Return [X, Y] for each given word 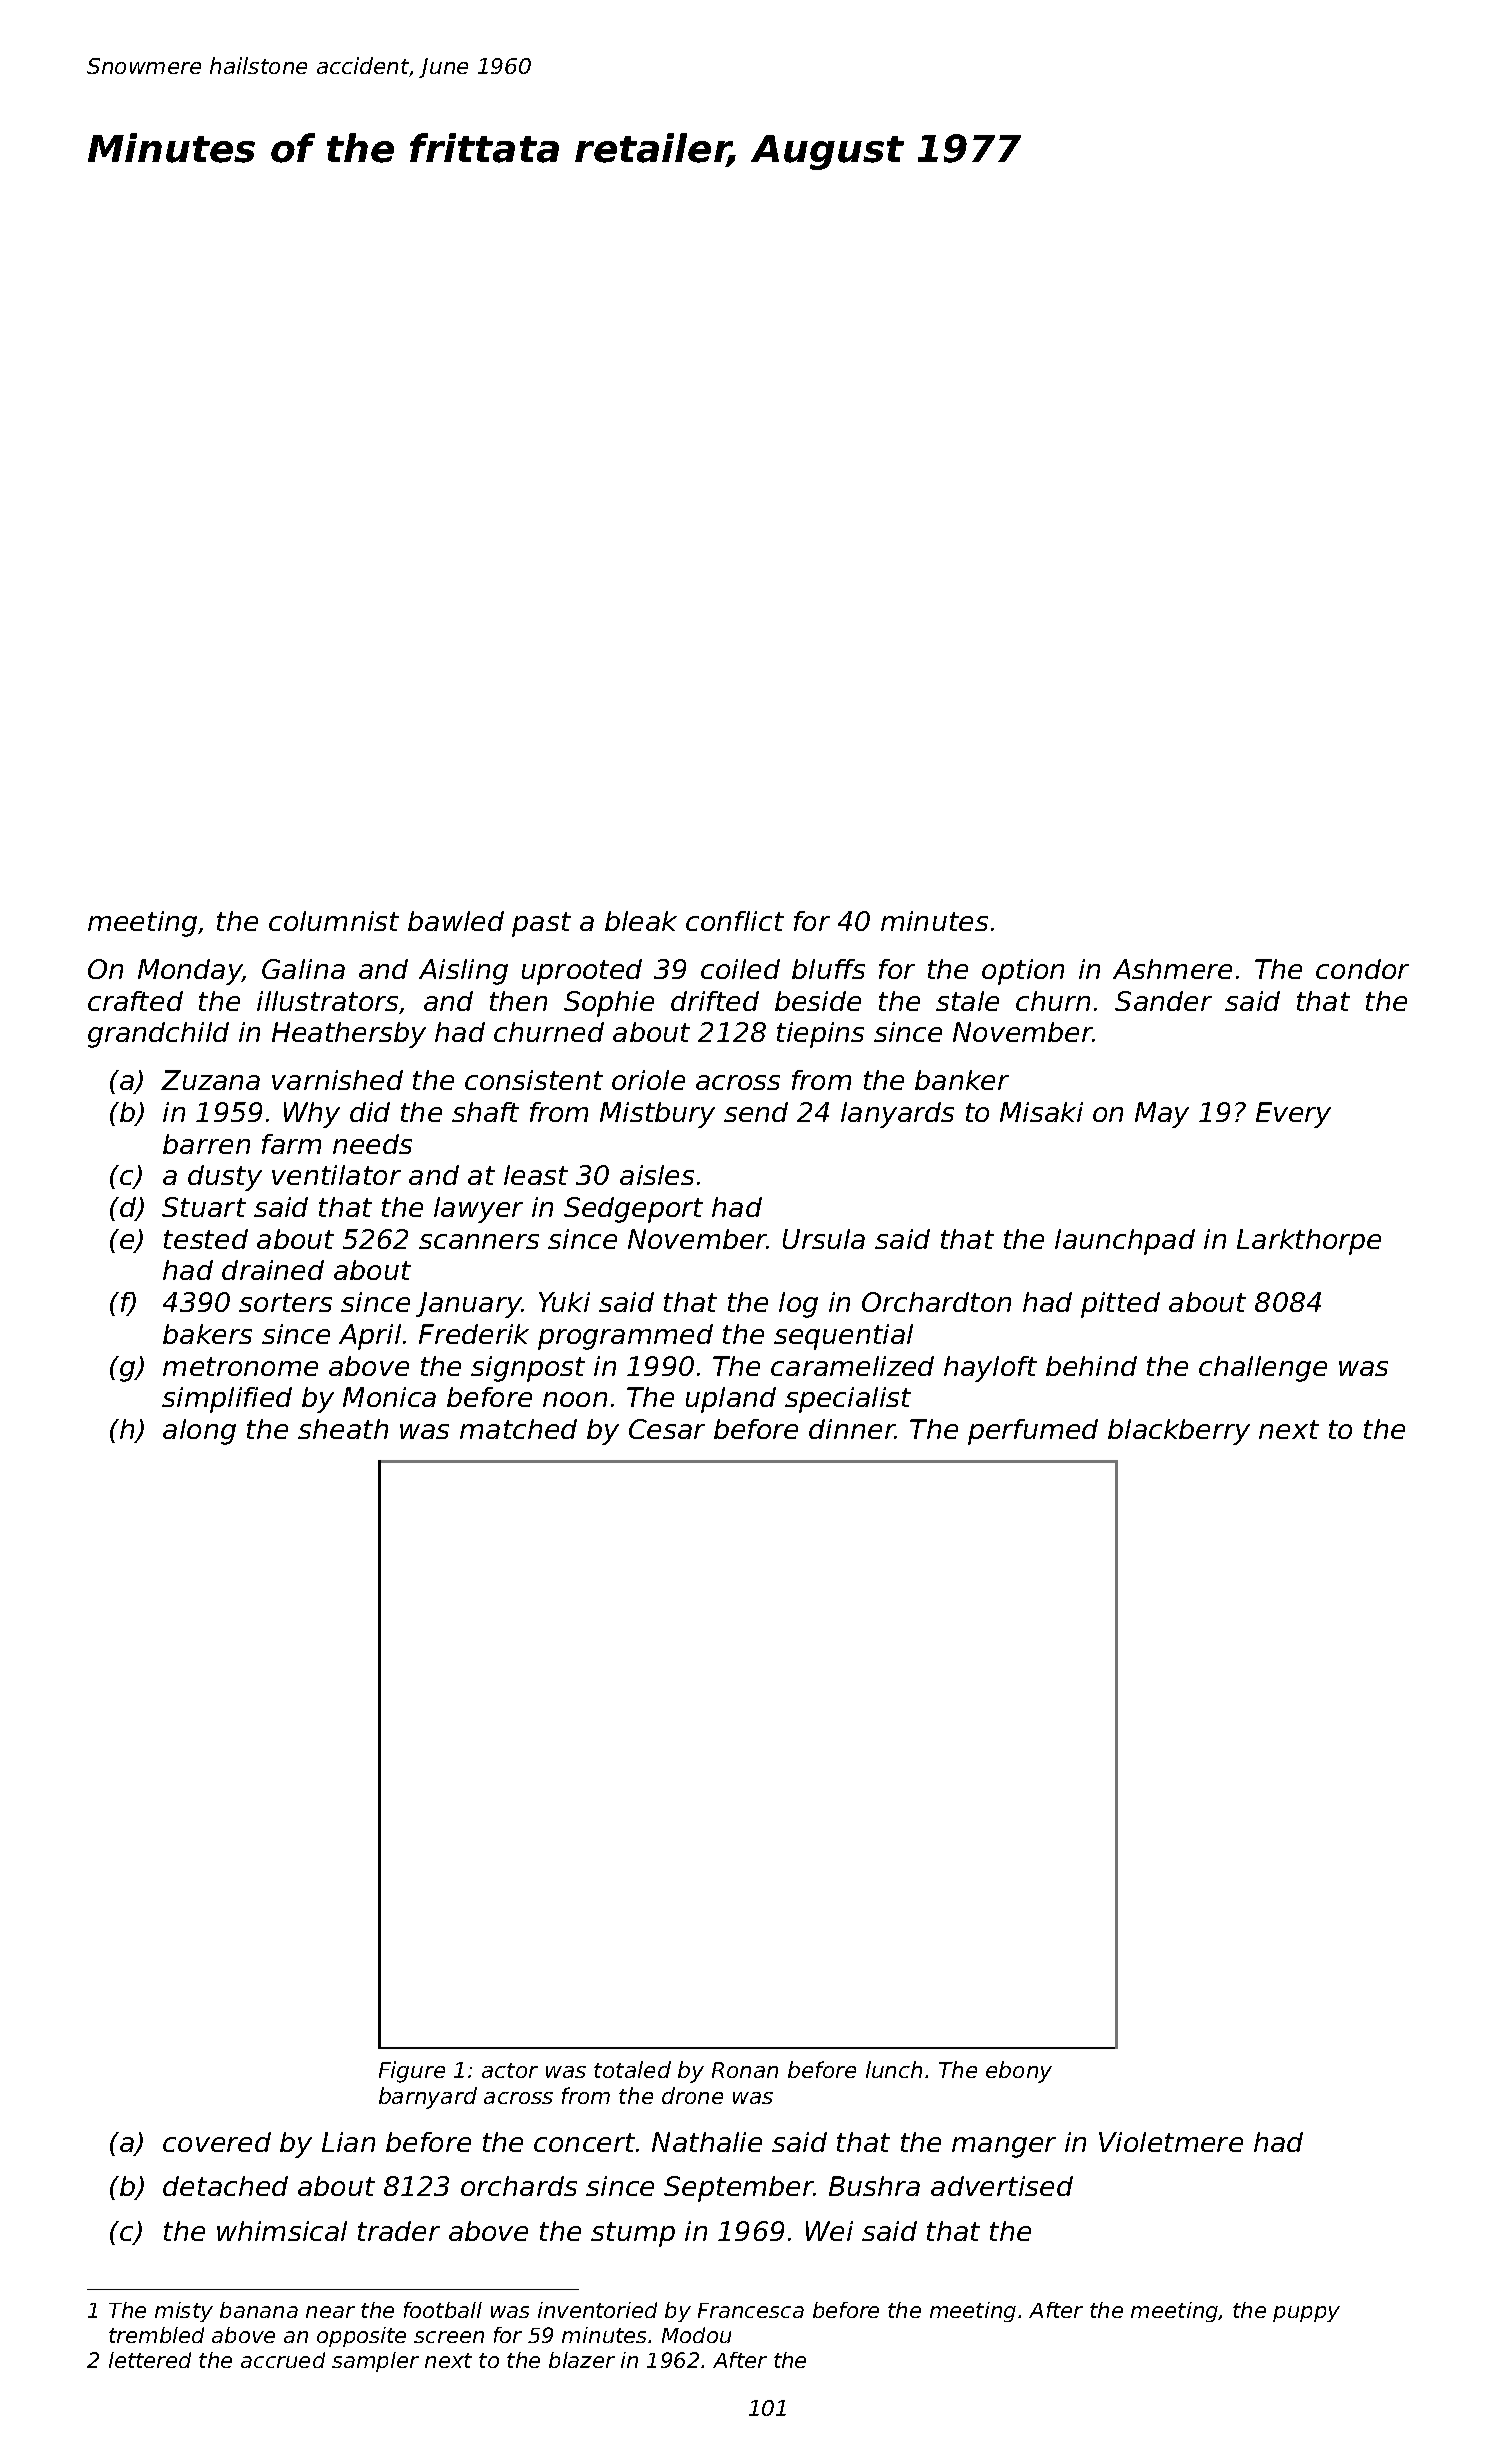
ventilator [336, 1175]
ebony [1019, 2072]
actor [510, 2070]
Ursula [824, 1239]
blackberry [1179, 1432]
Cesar [667, 1429]
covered [217, 2142]
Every [1293, 1115]
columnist [334, 921]
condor [1362, 969]
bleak [641, 921]
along [199, 1432]
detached [225, 2186]
